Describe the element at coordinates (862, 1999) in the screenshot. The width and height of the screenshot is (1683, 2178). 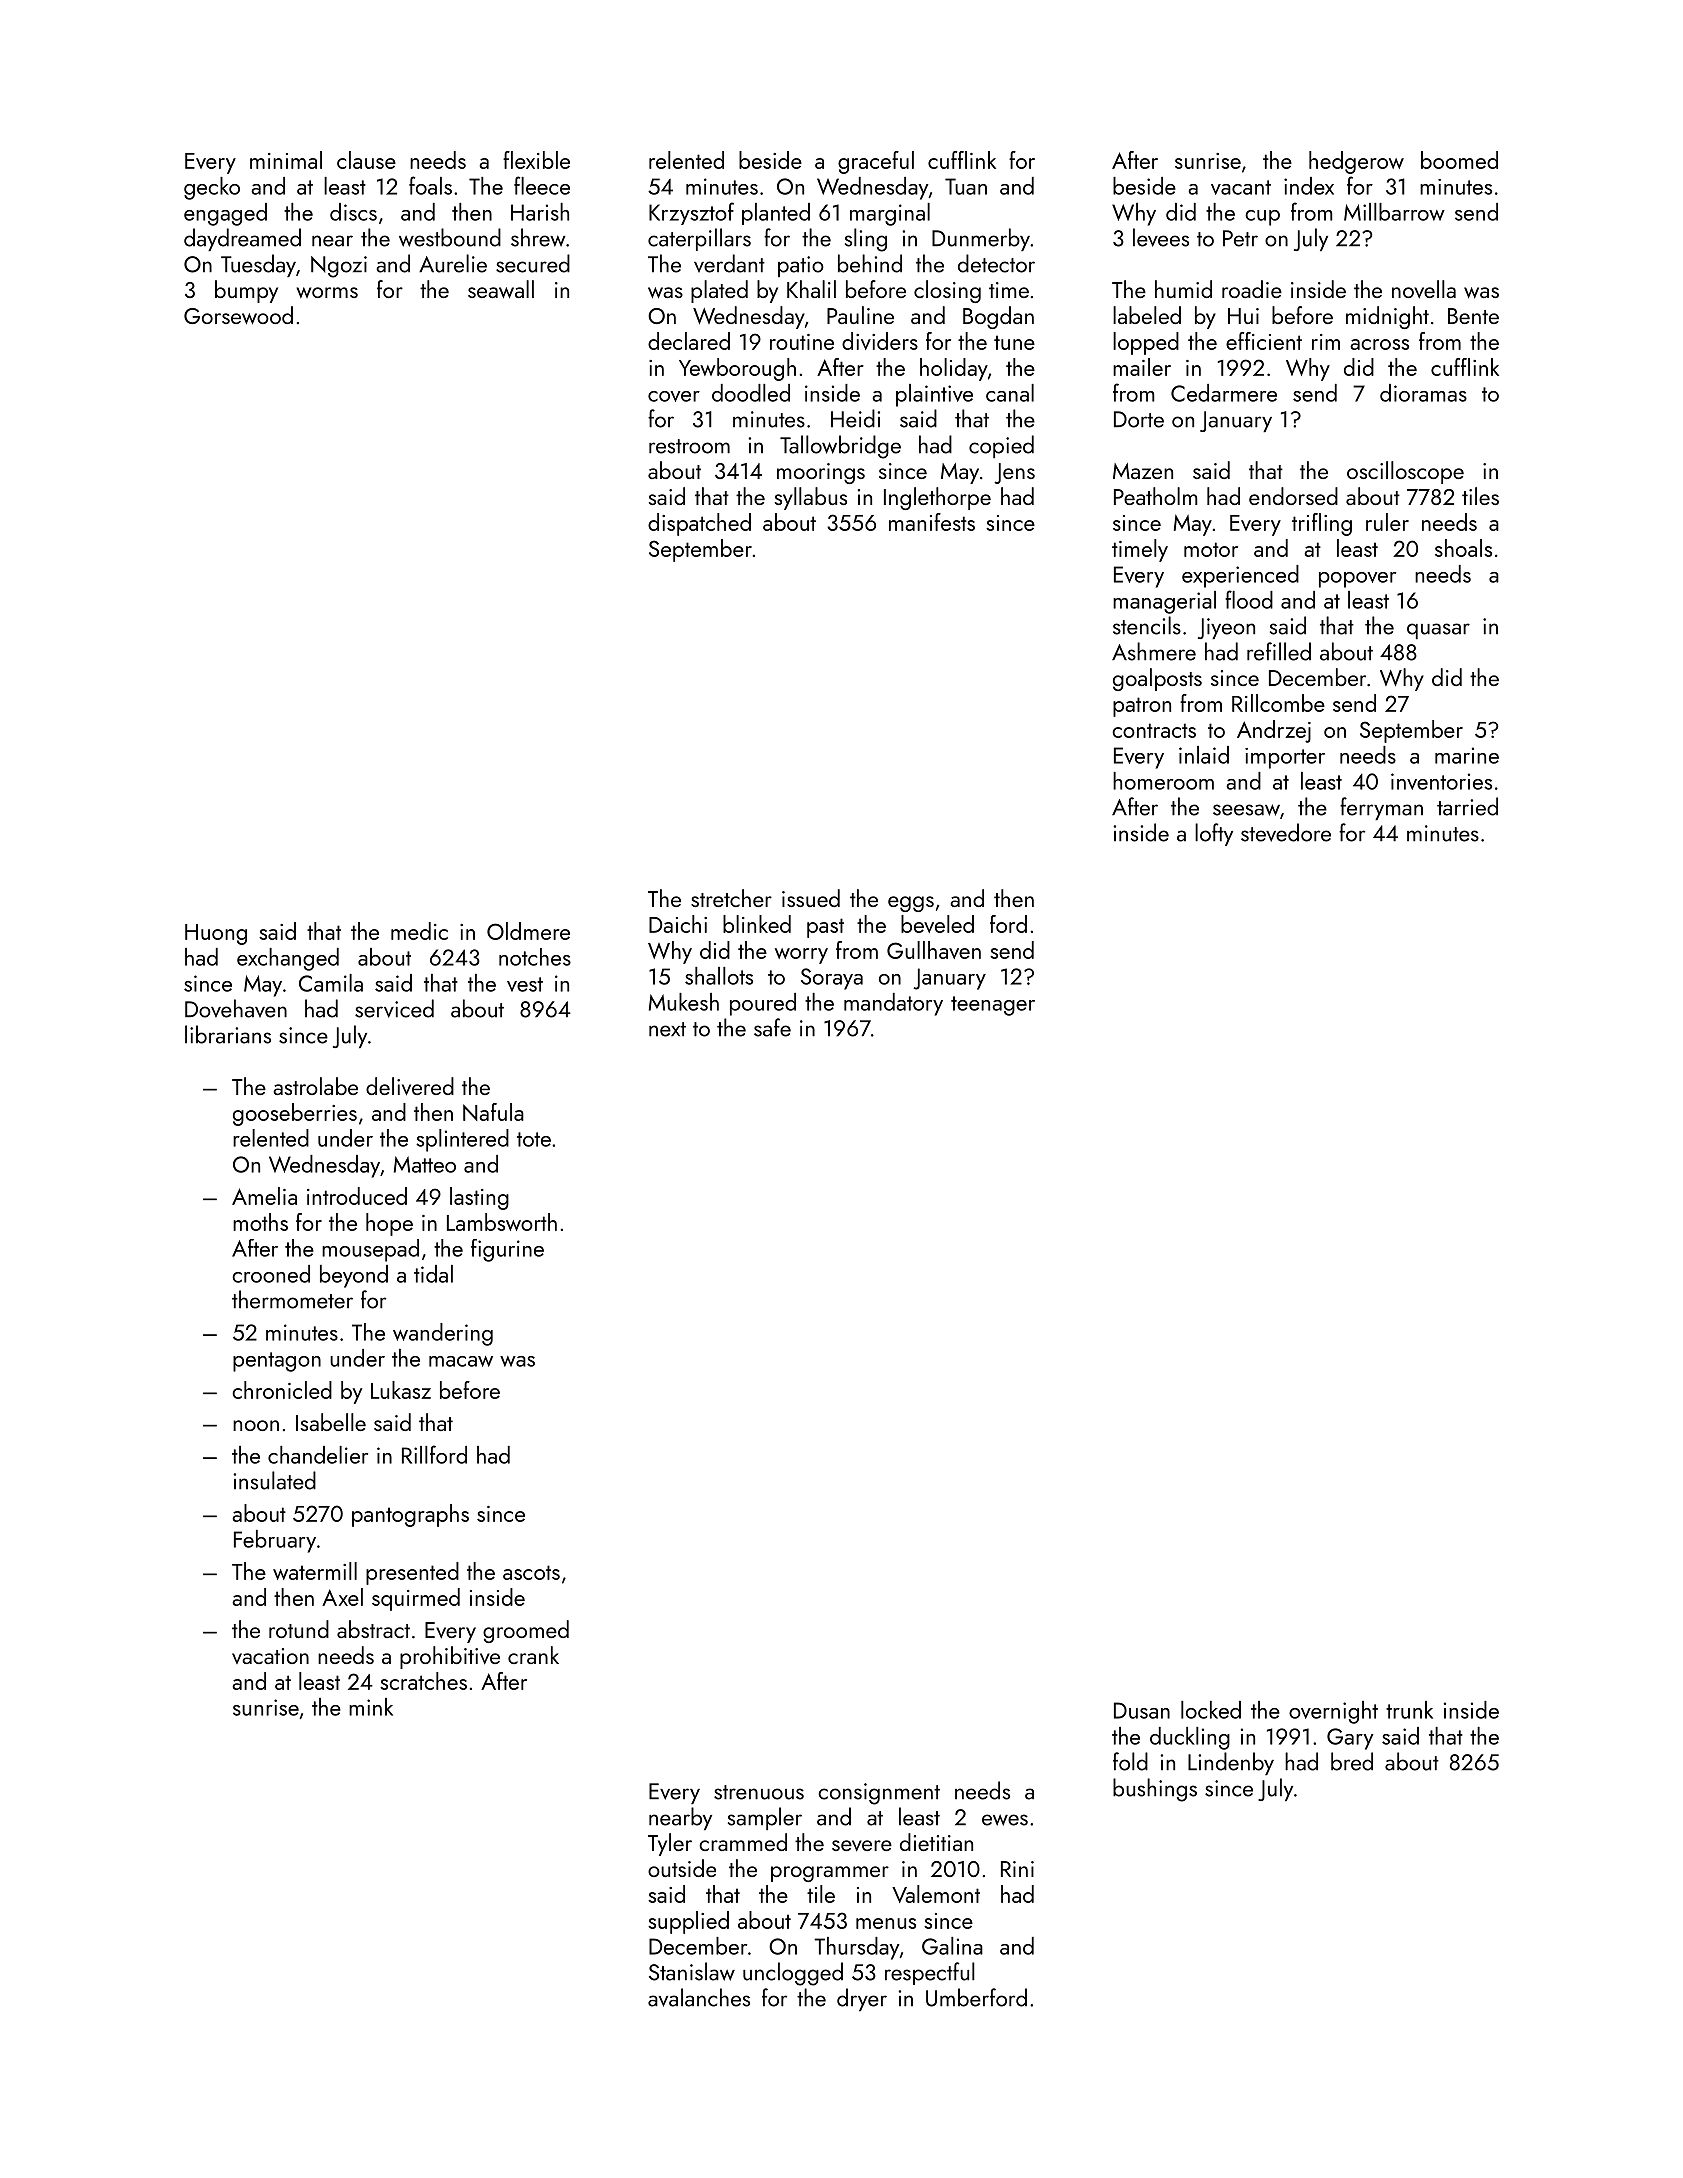
I see `dryer` at that location.
